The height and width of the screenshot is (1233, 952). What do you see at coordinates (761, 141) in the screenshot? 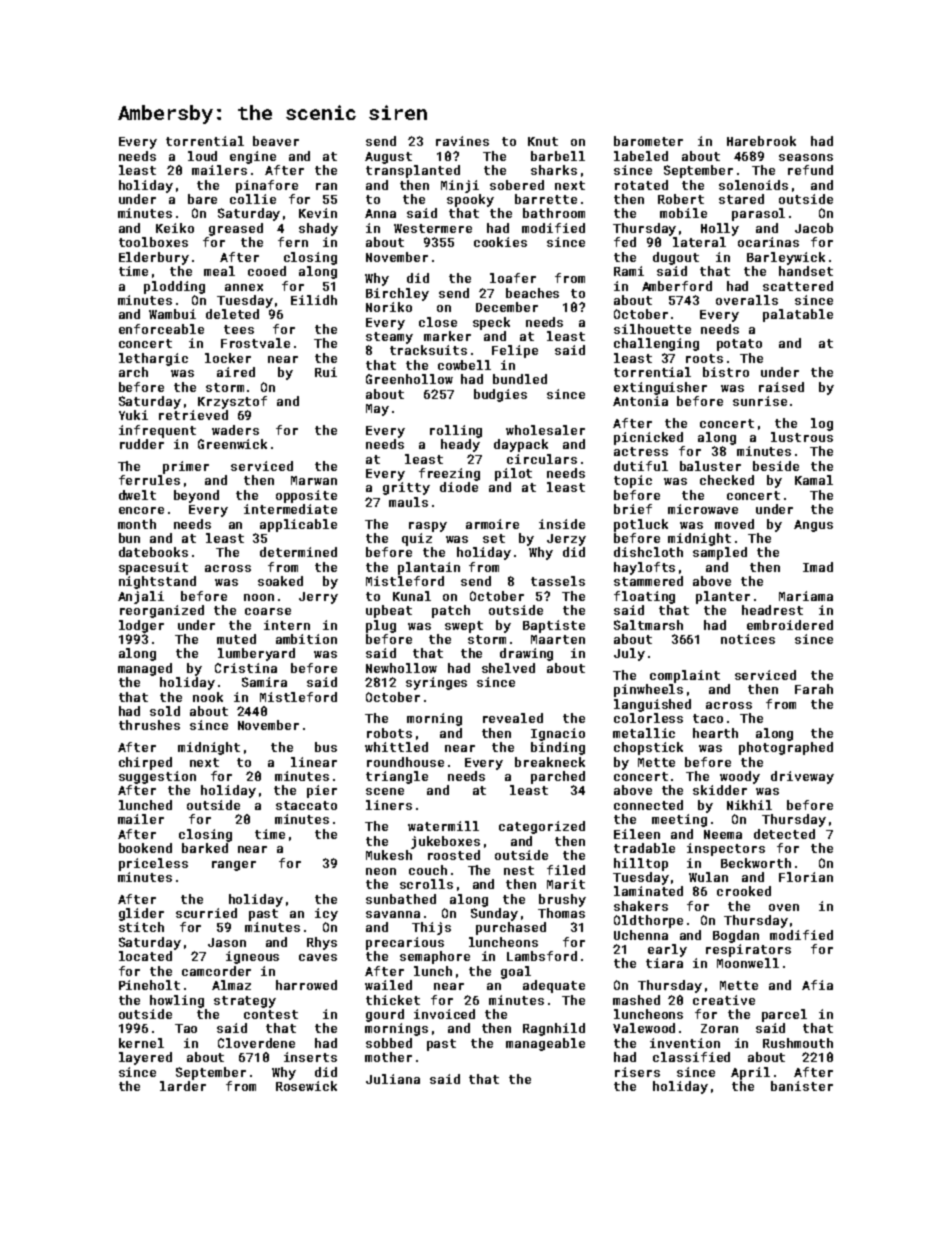
I see `Harebrook` at bounding box center [761, 141].
